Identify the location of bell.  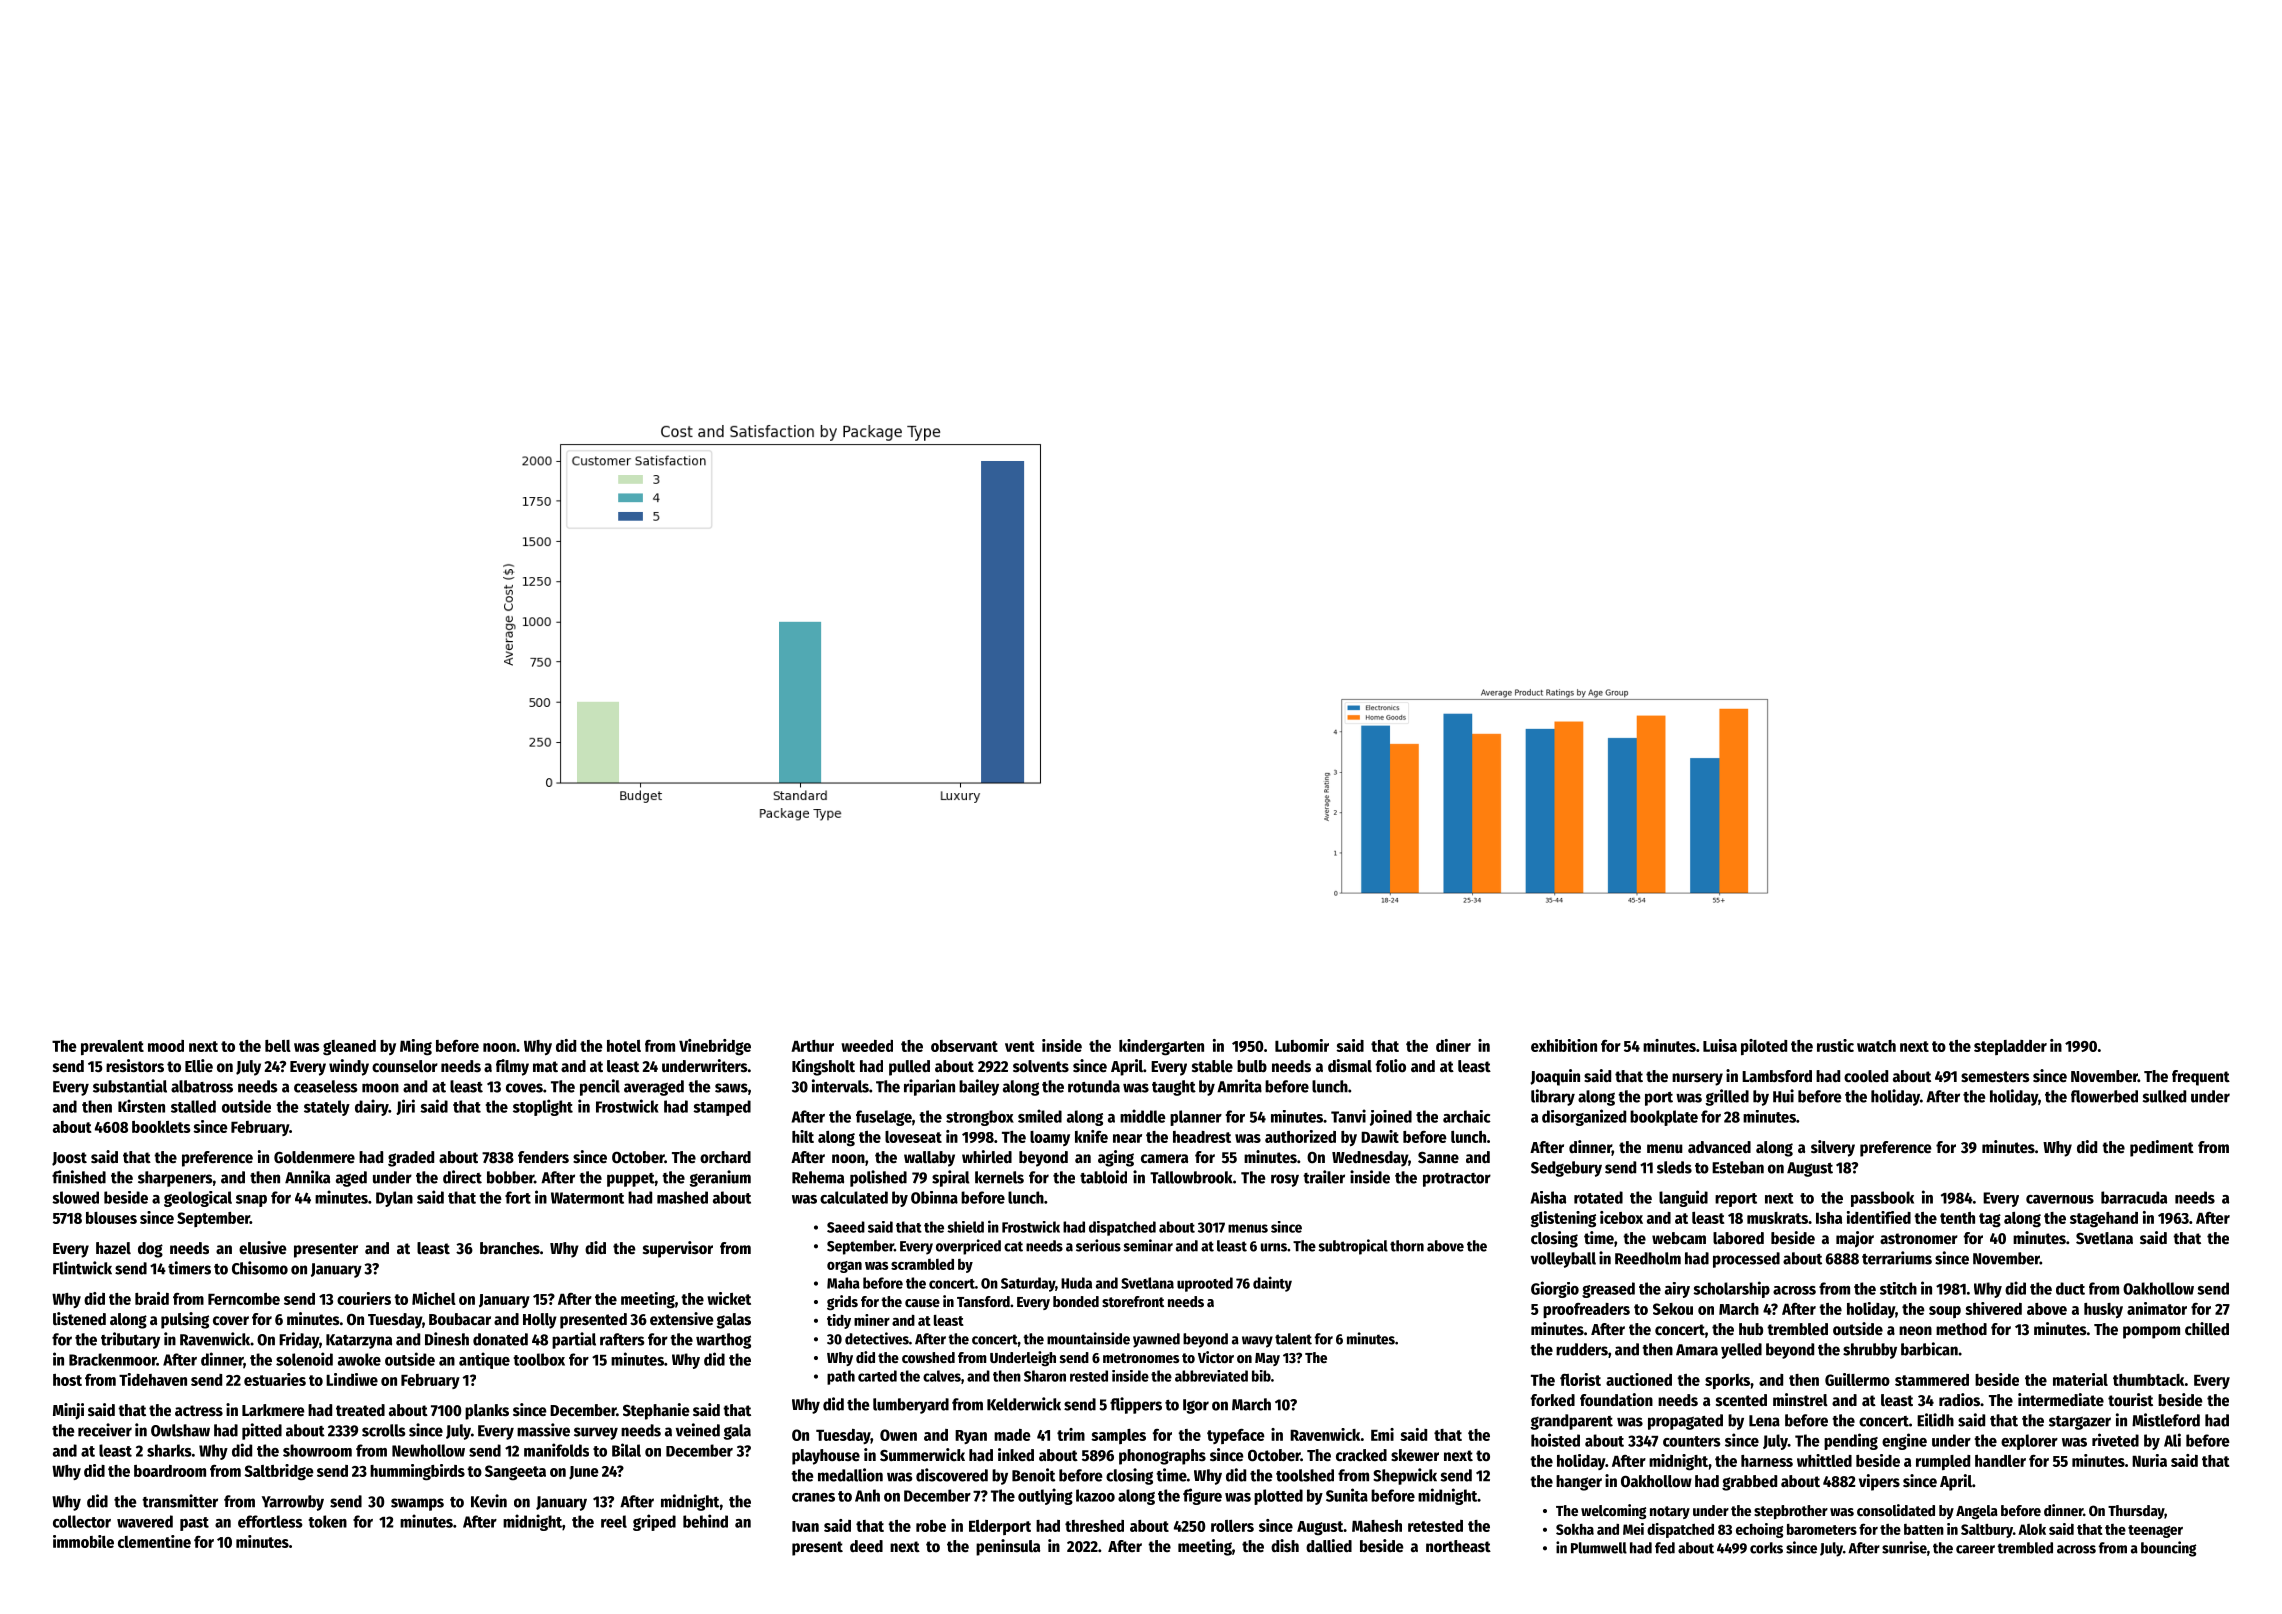
(278, 1046).
